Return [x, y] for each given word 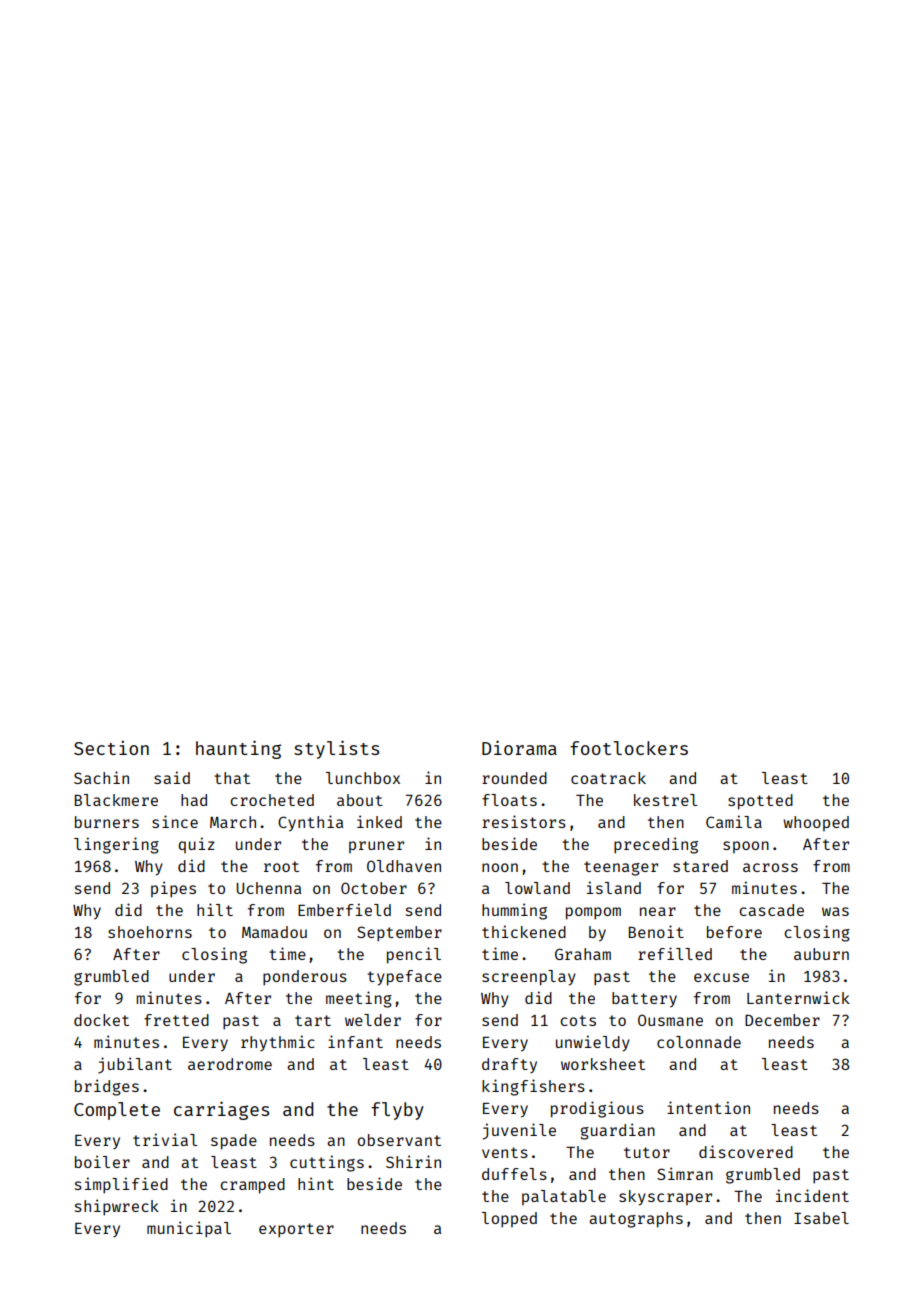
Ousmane [670, 1020]
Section [111, 748]
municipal [189, 1229]
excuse [721, 977]
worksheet [603, 1064]
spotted [760, 802]
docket [101, 1020]
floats [509, 800]
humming [514, 911]
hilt [215, 909]
